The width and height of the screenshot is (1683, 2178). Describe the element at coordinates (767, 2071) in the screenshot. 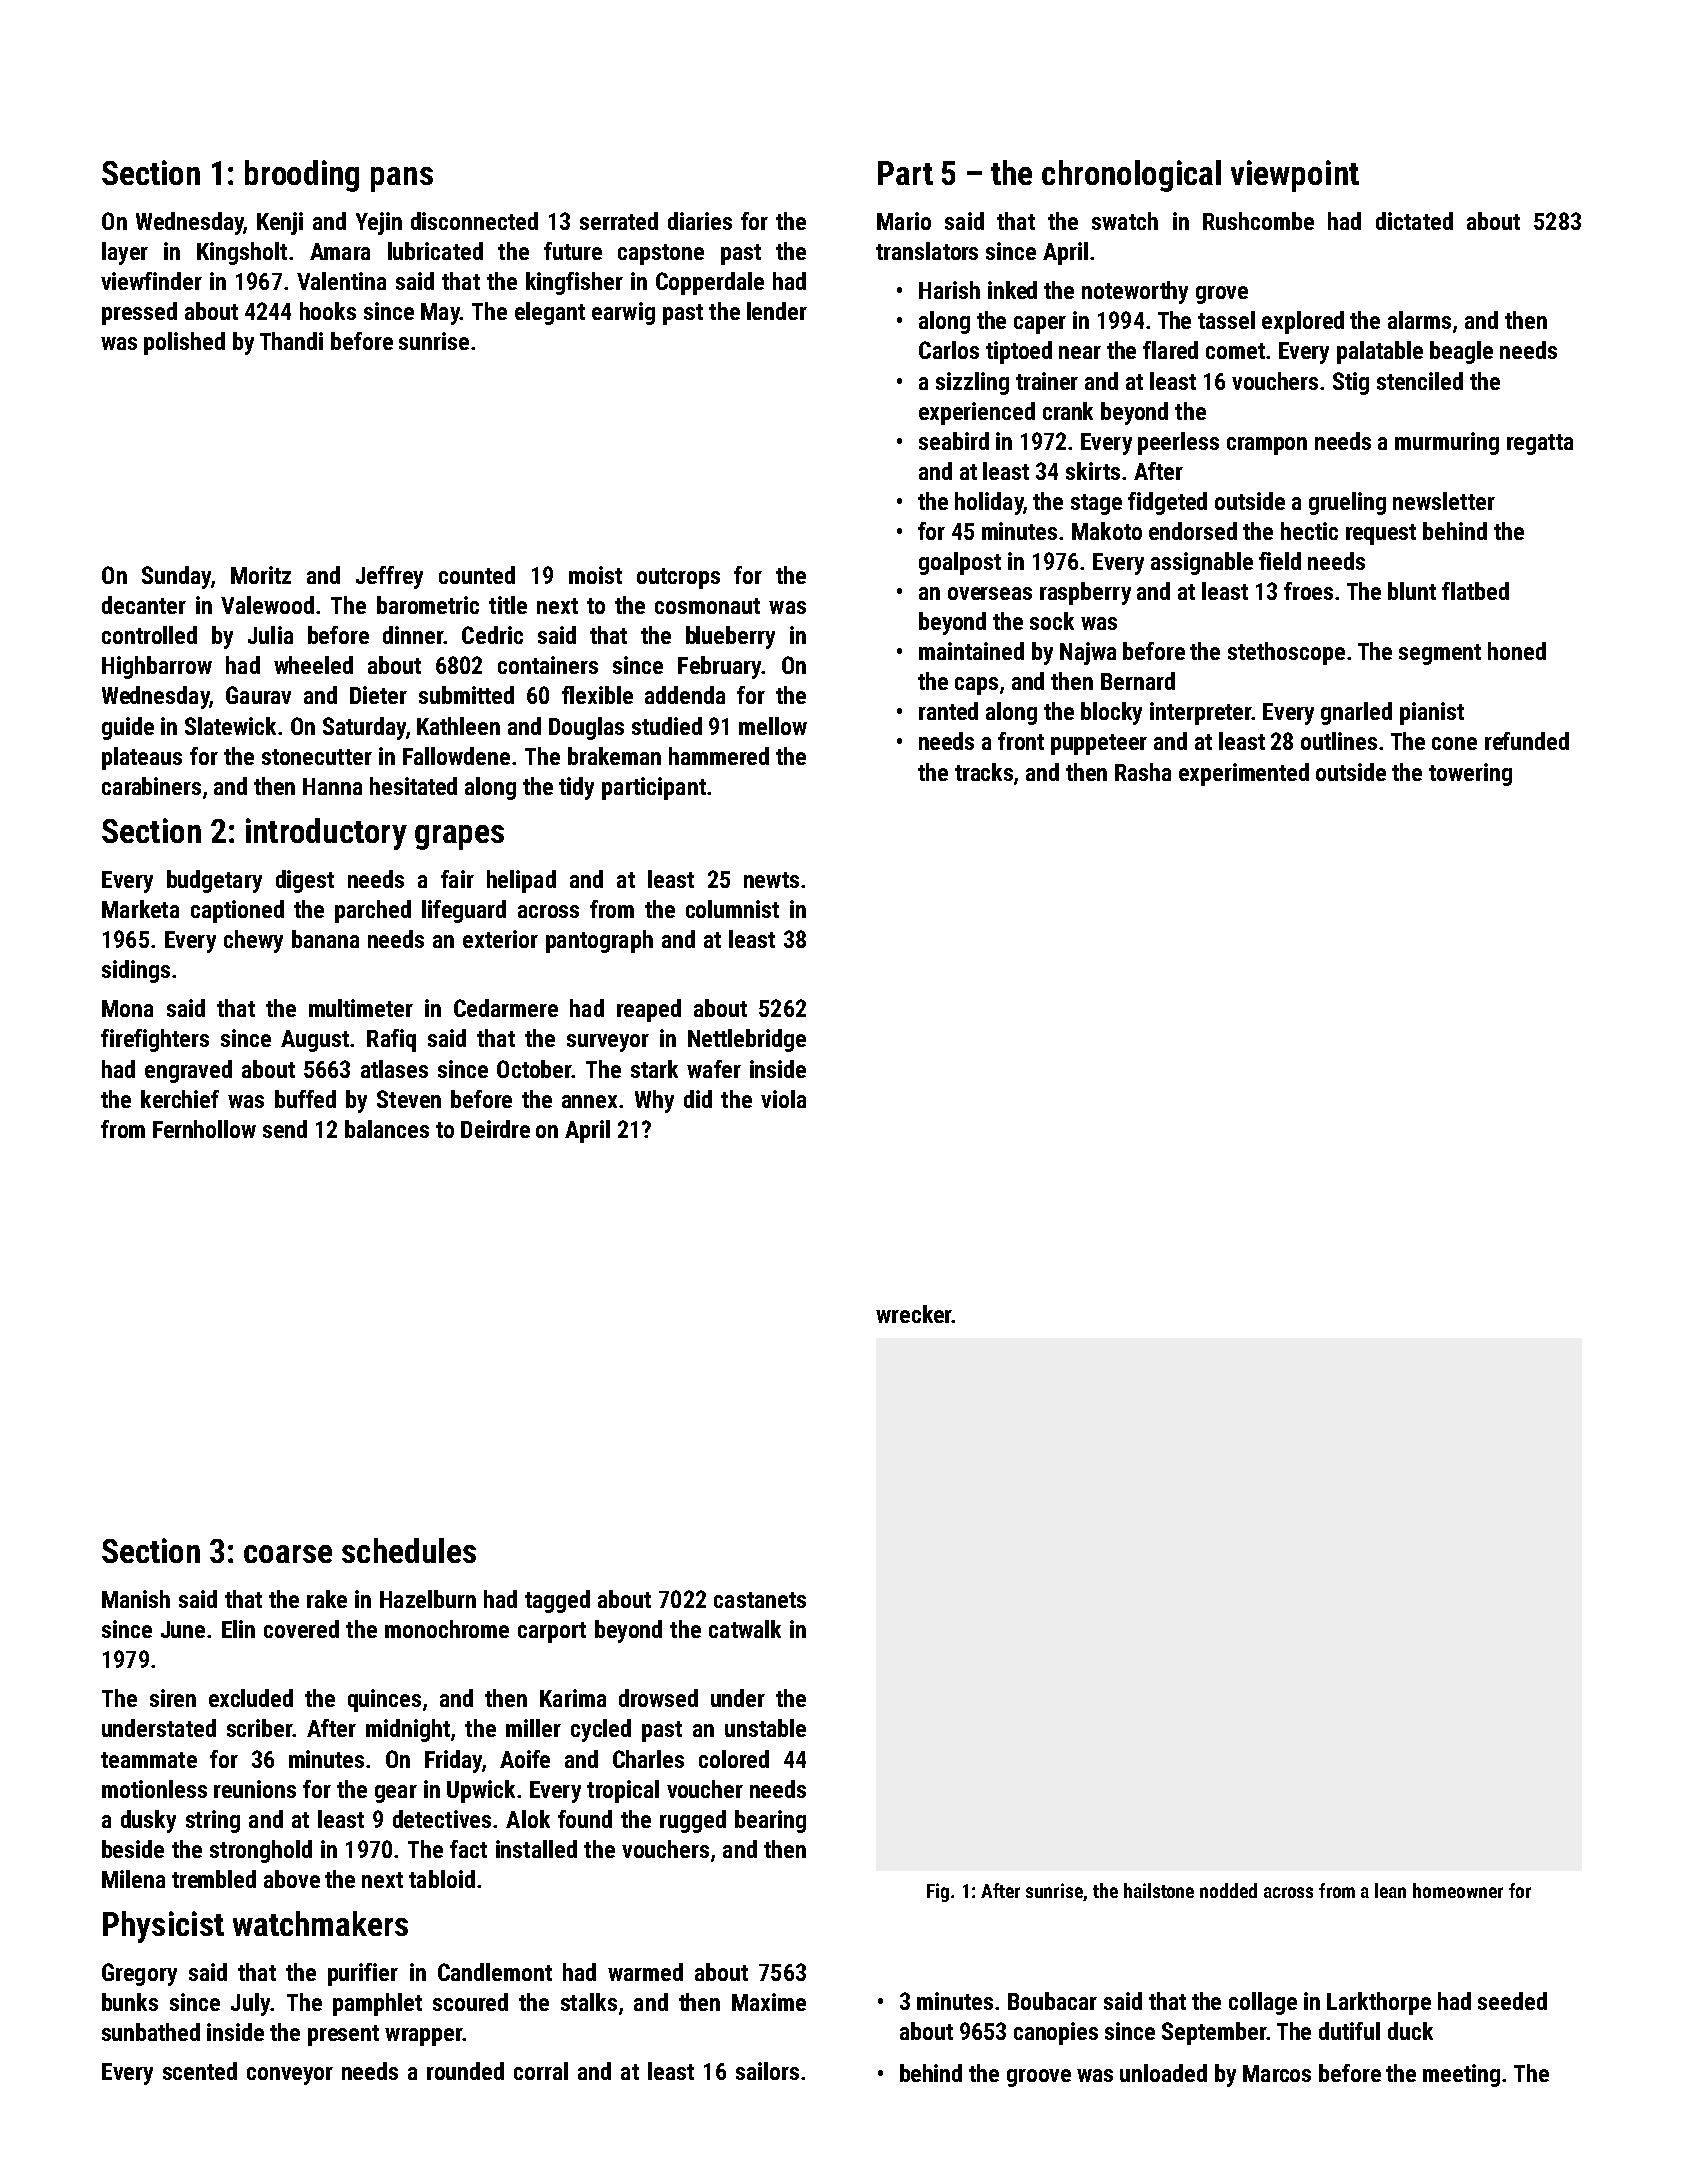

I see `sailors` at that location.
